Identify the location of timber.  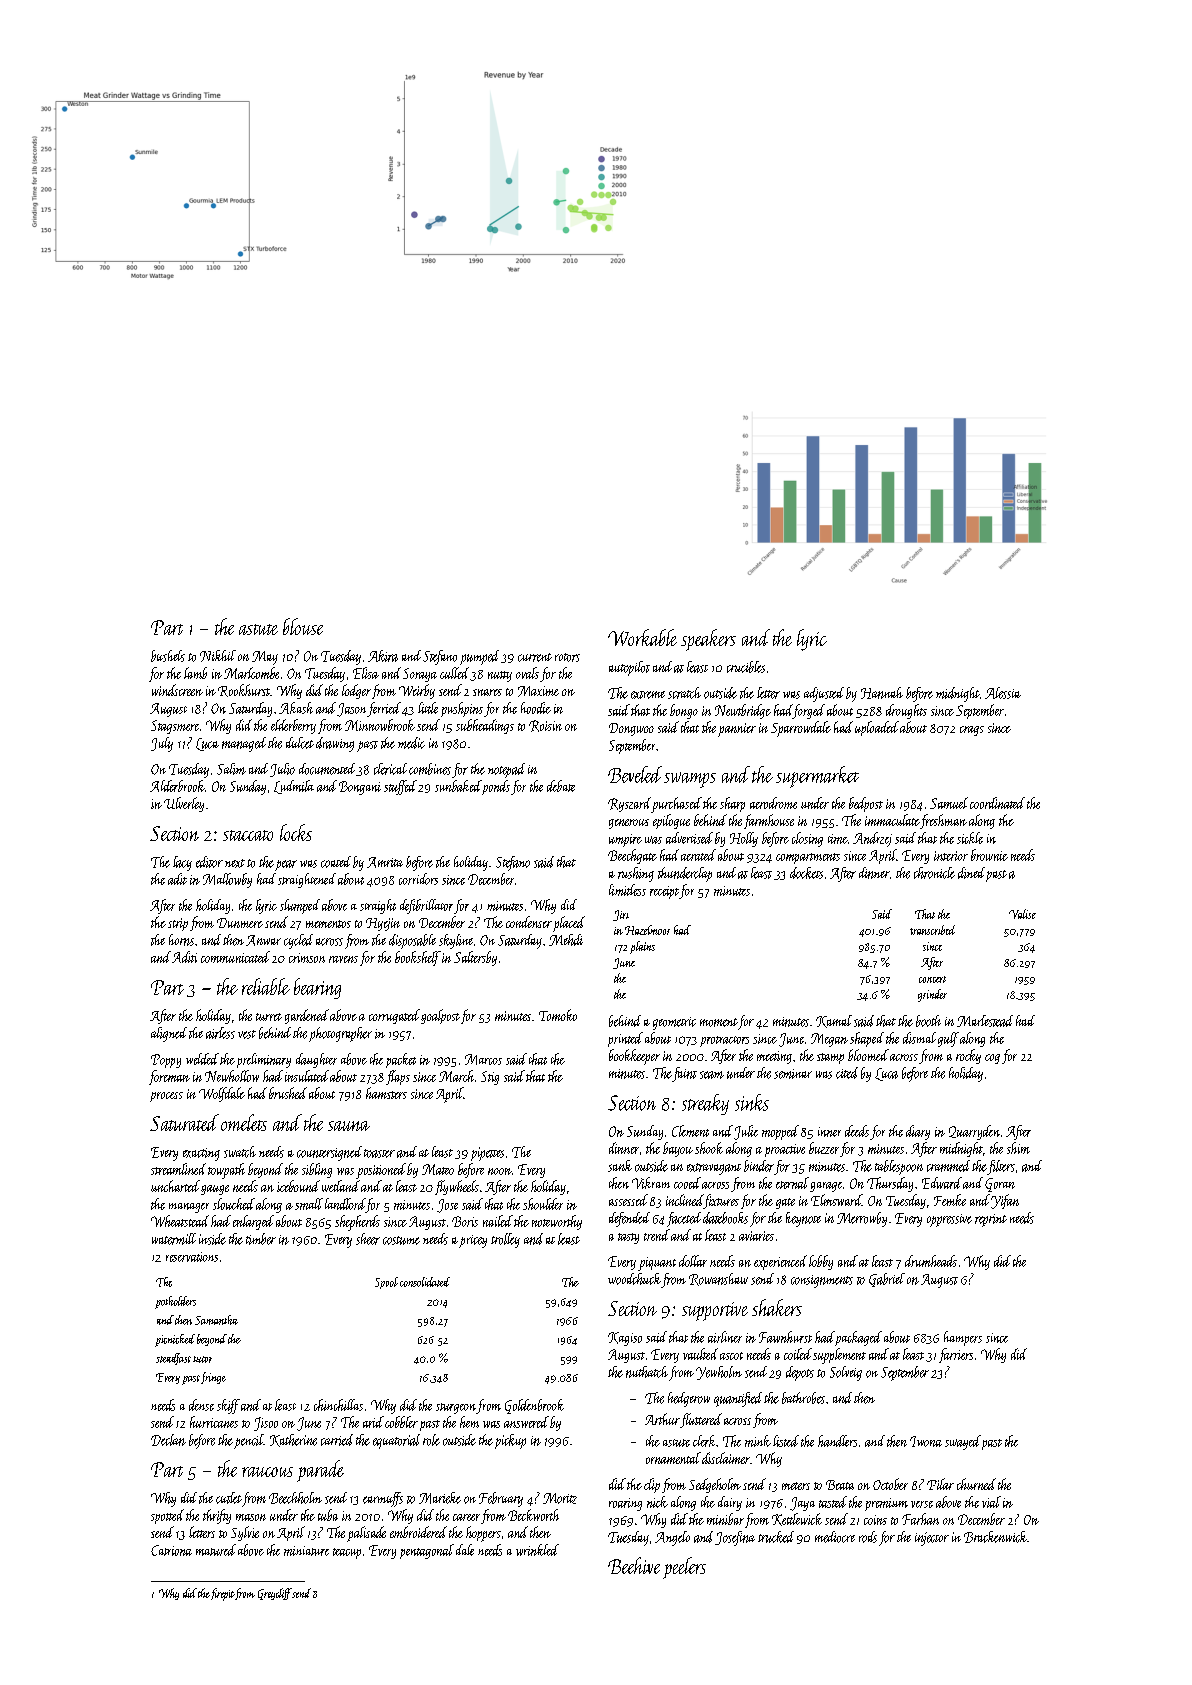
(261, 1239).
